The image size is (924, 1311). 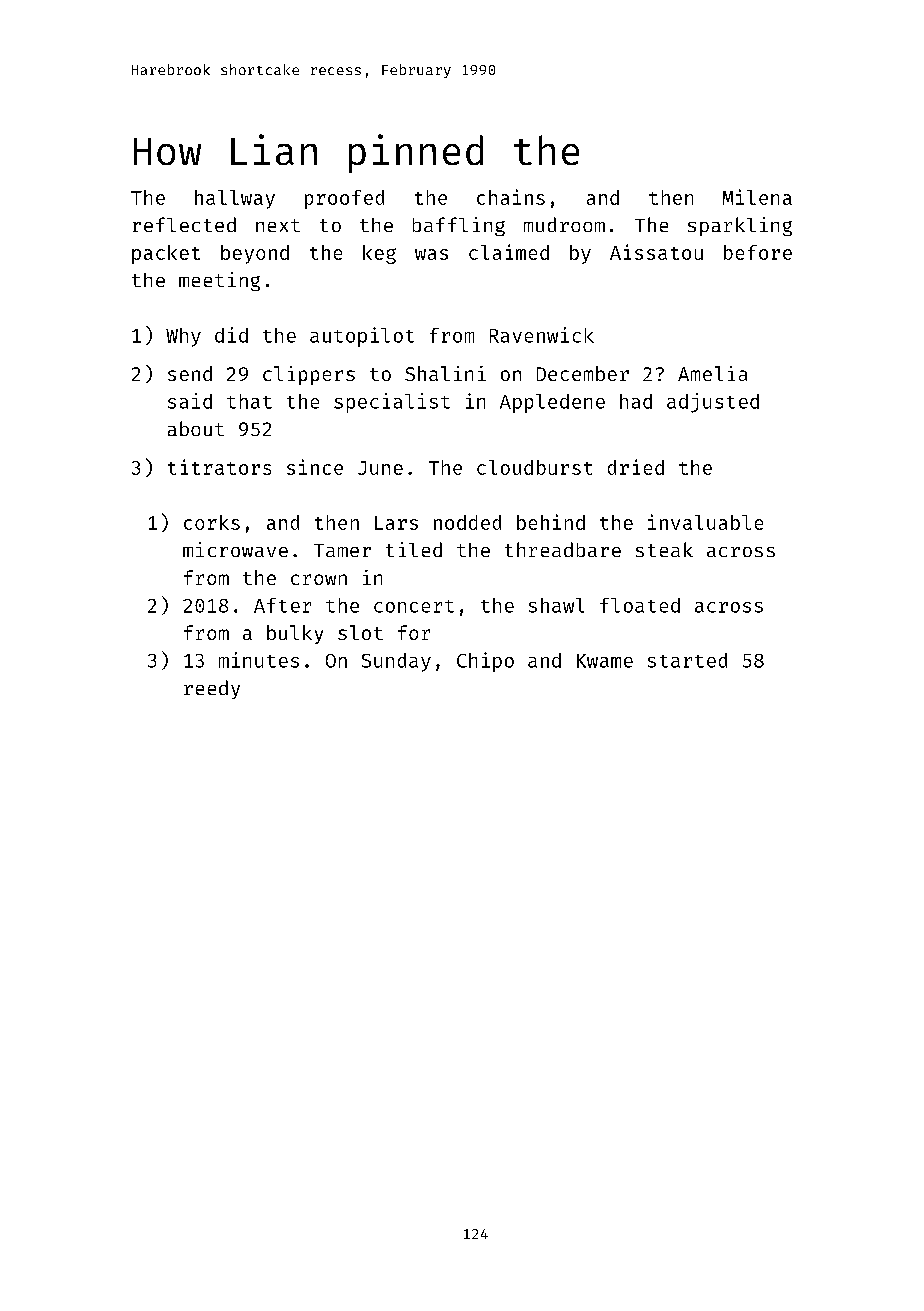 I want to click on baffling, so click(x=459, y=226).
